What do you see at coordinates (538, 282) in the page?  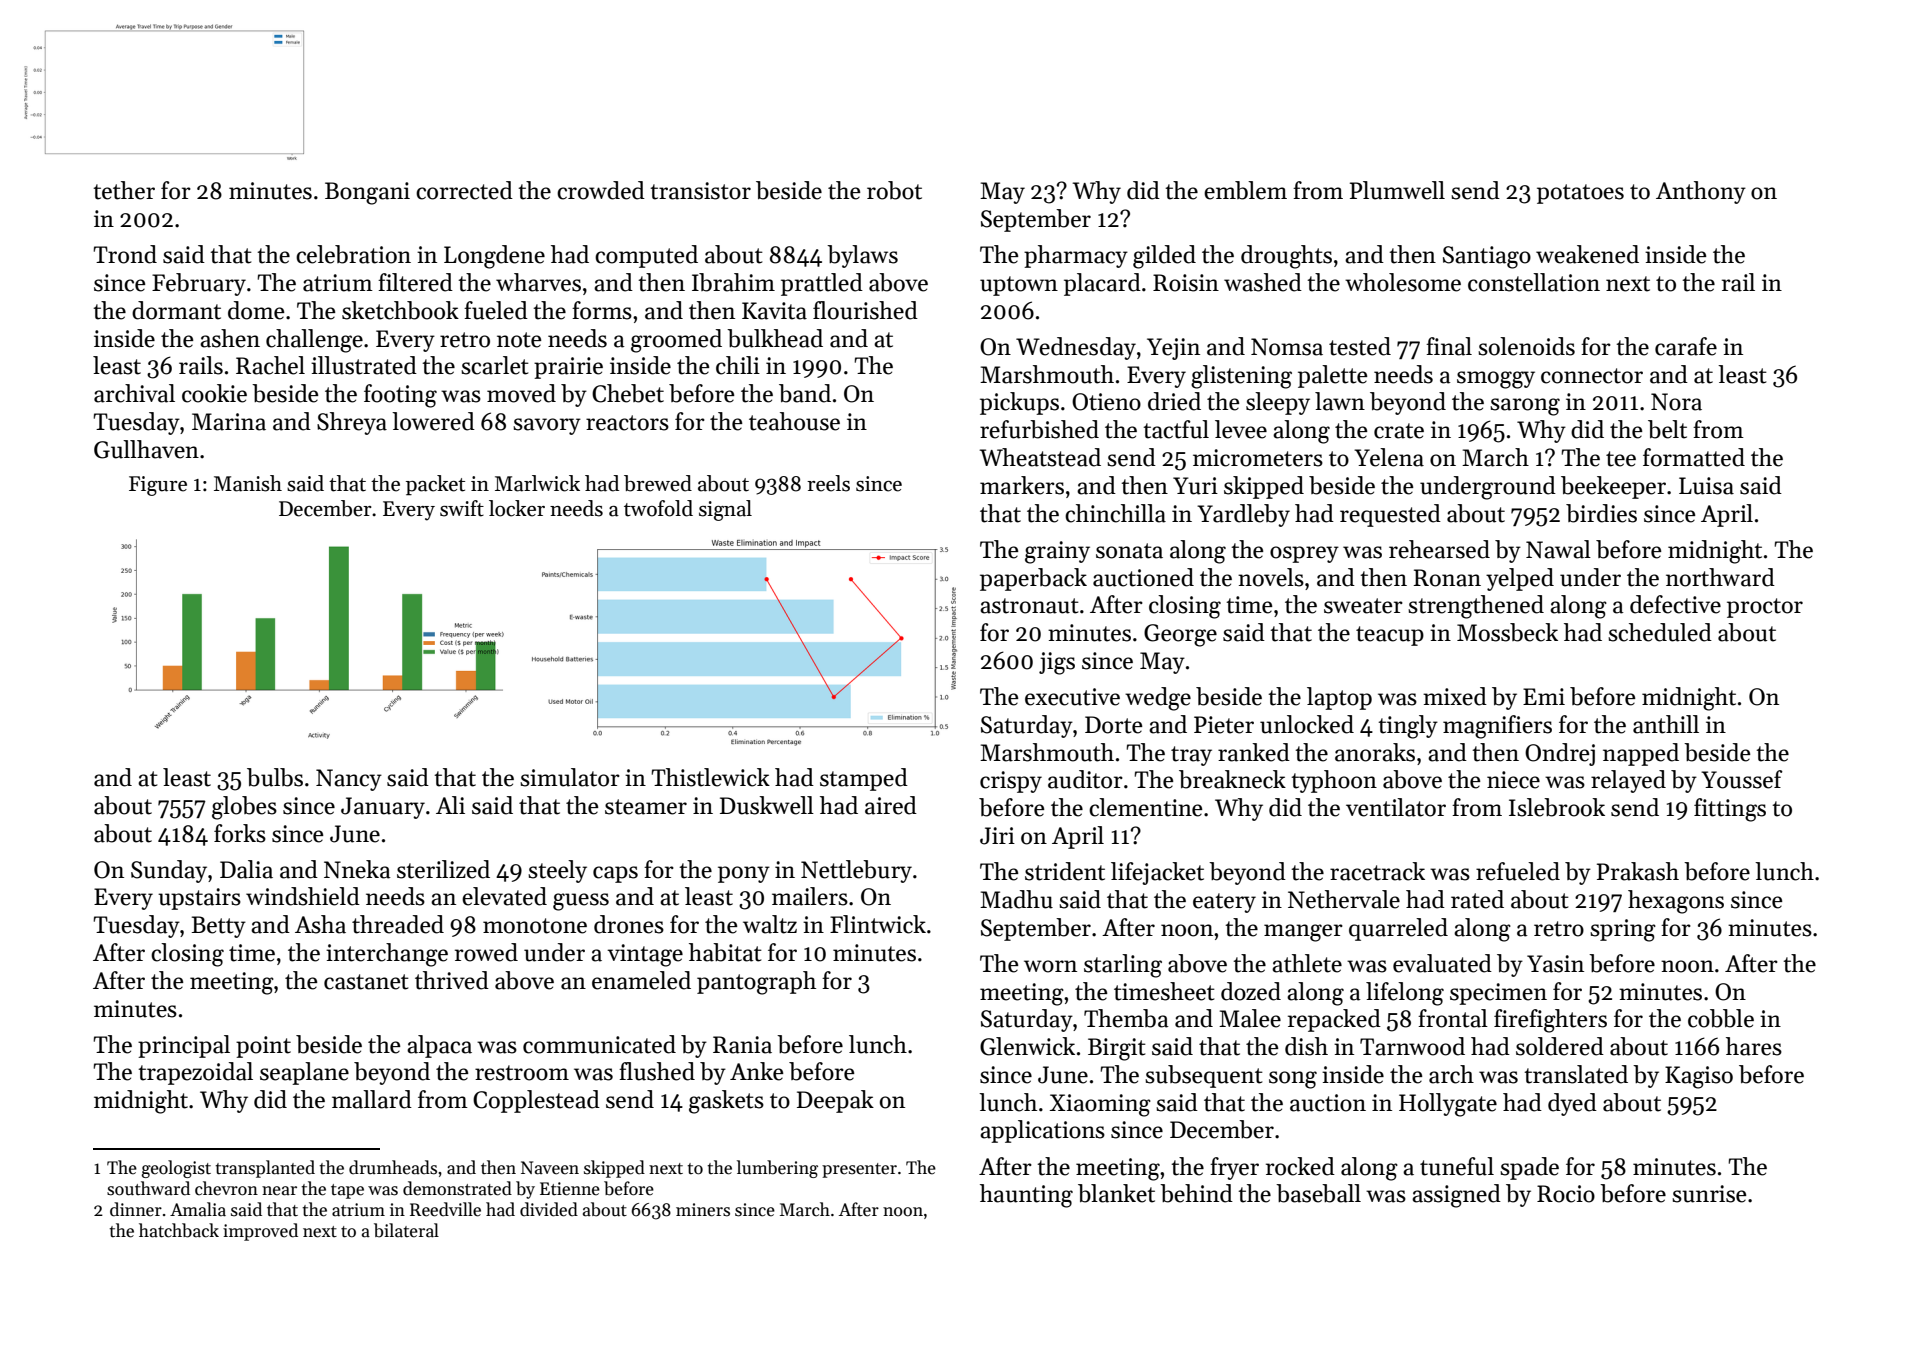 I see `wharves` at bounding box center [538, 282].
